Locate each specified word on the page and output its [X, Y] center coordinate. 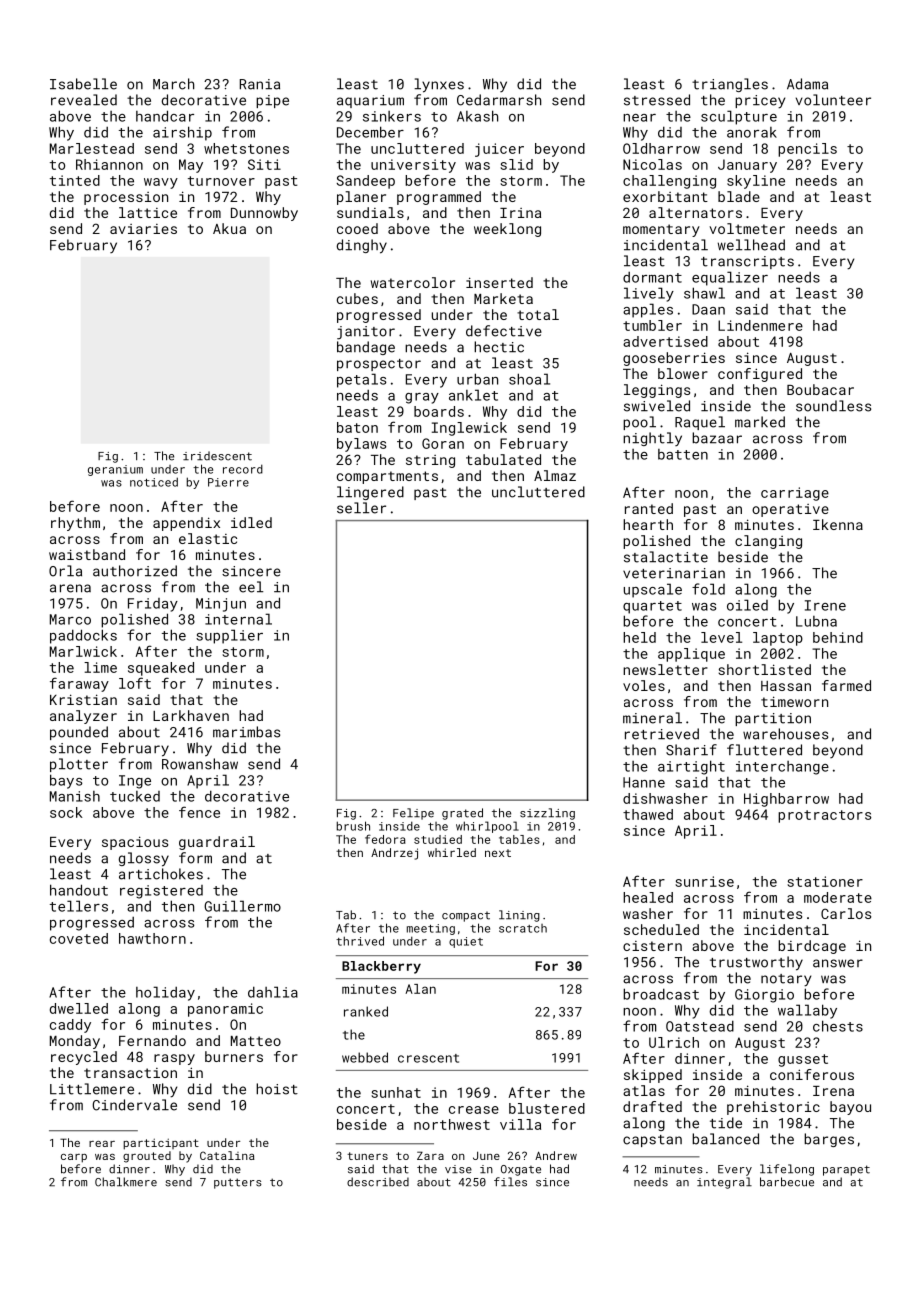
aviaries [143, 229]
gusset [803, 1060]
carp [74, 1158]
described [378, 1182]
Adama [807, 84]
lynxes [439, 85]
